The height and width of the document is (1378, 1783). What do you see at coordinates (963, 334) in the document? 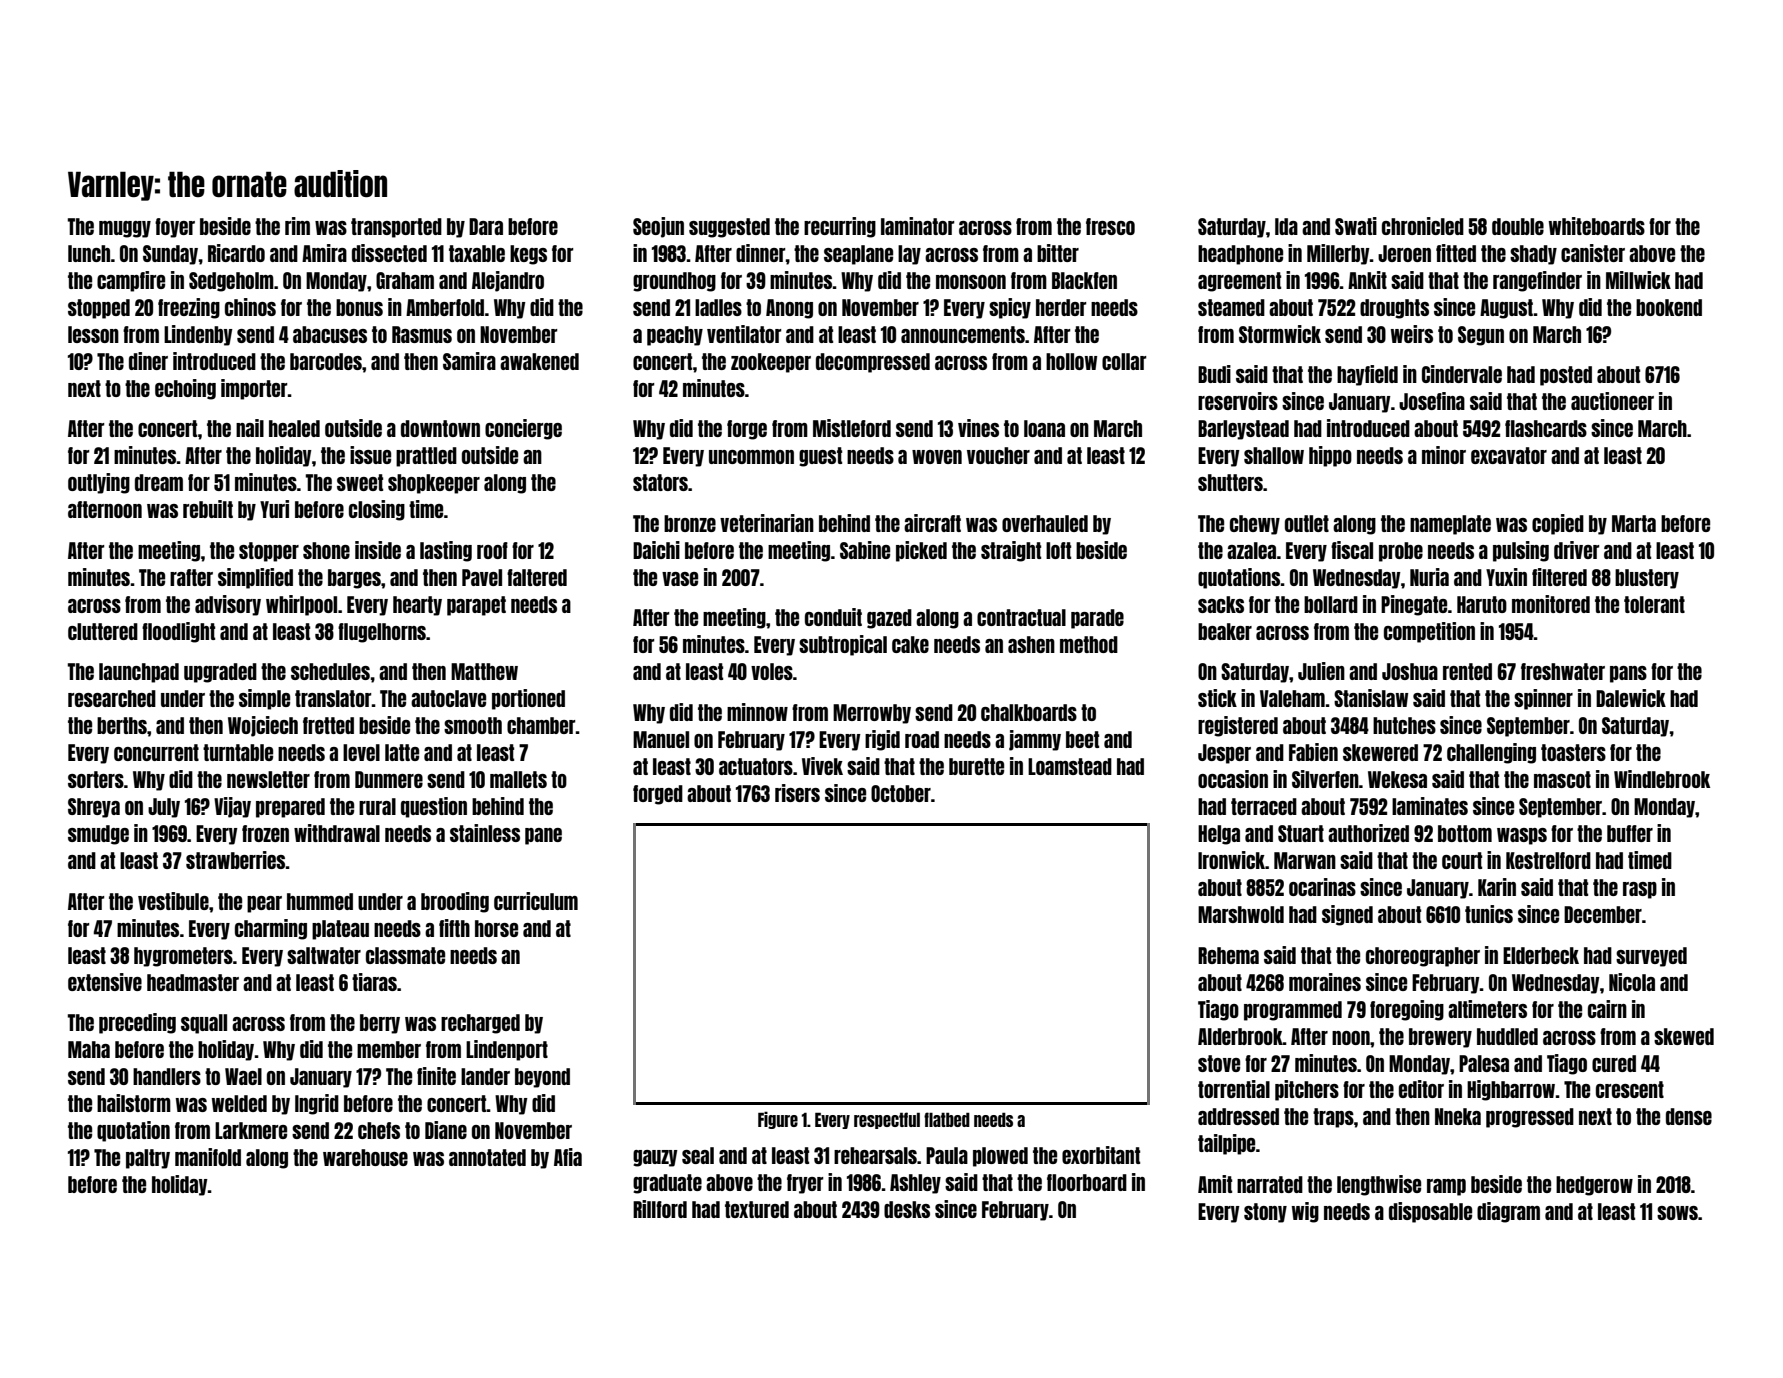
I see `announcements` at bounding box center [963, 334].
